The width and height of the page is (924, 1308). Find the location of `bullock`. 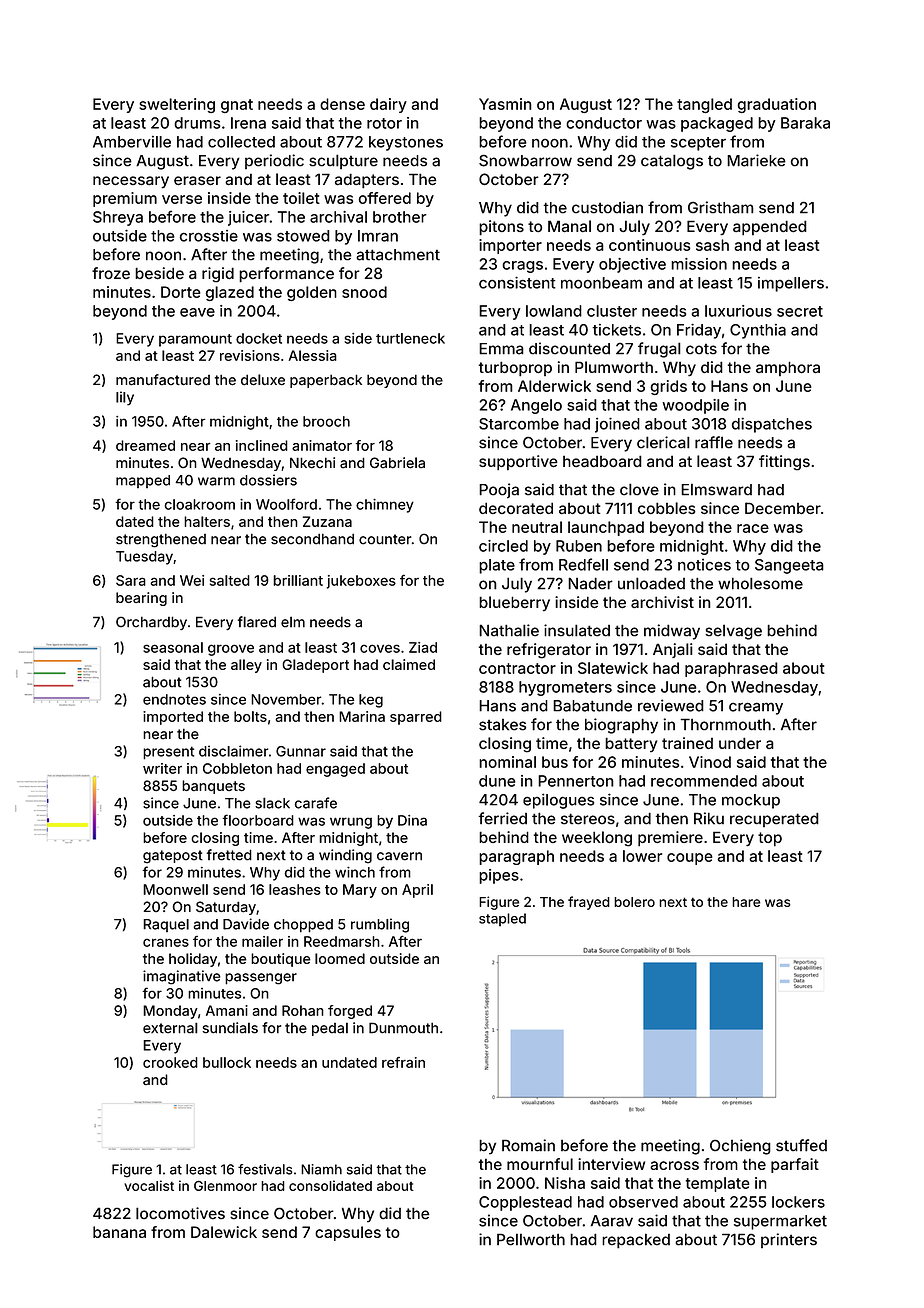

bullock is located at coordinates (227, 1062).
